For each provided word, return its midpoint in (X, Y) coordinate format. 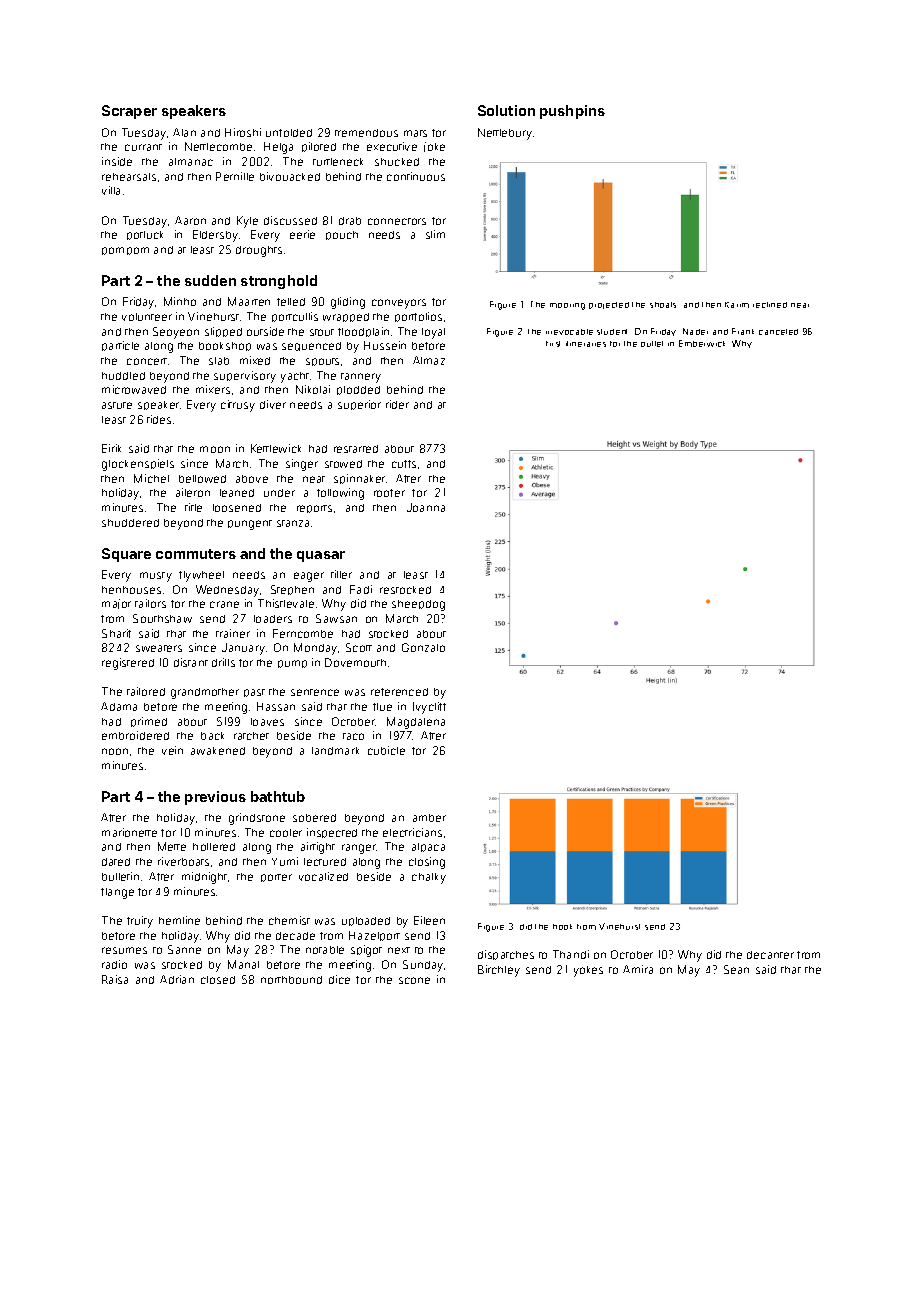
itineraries (586, 344)
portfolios (418, 317)
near (800, 305)
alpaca (428, 847)
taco (353, 736)
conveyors (399, 304)
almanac (191, 162)
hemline (179, 920)
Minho (180, 301)
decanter (770, 955)
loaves (267, 722)
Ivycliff (429, 708)
